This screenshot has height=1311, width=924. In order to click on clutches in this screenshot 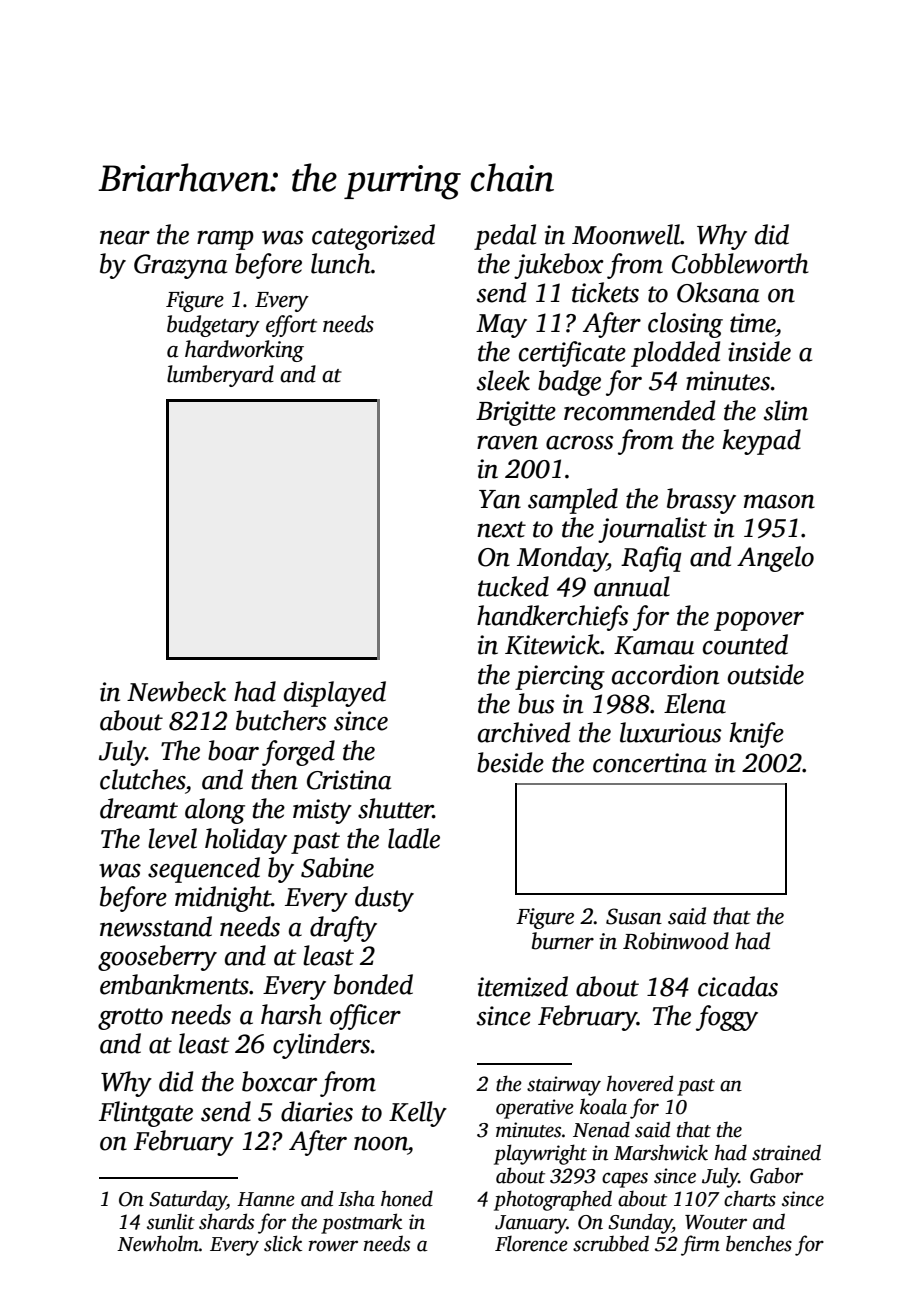, I will do `click(142, 779)`.
